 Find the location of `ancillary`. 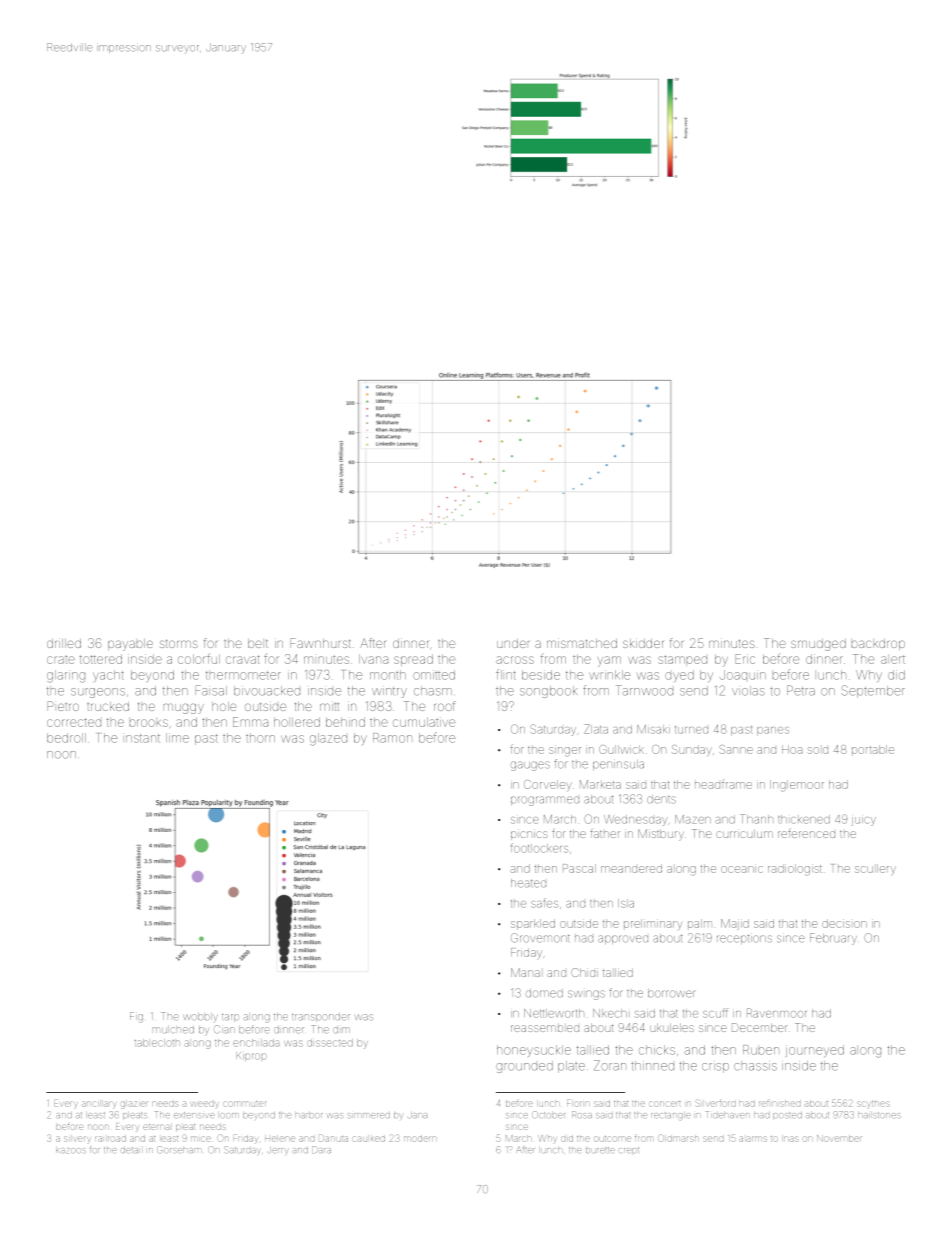

ancillary is located at coordinates (98, 1104).
